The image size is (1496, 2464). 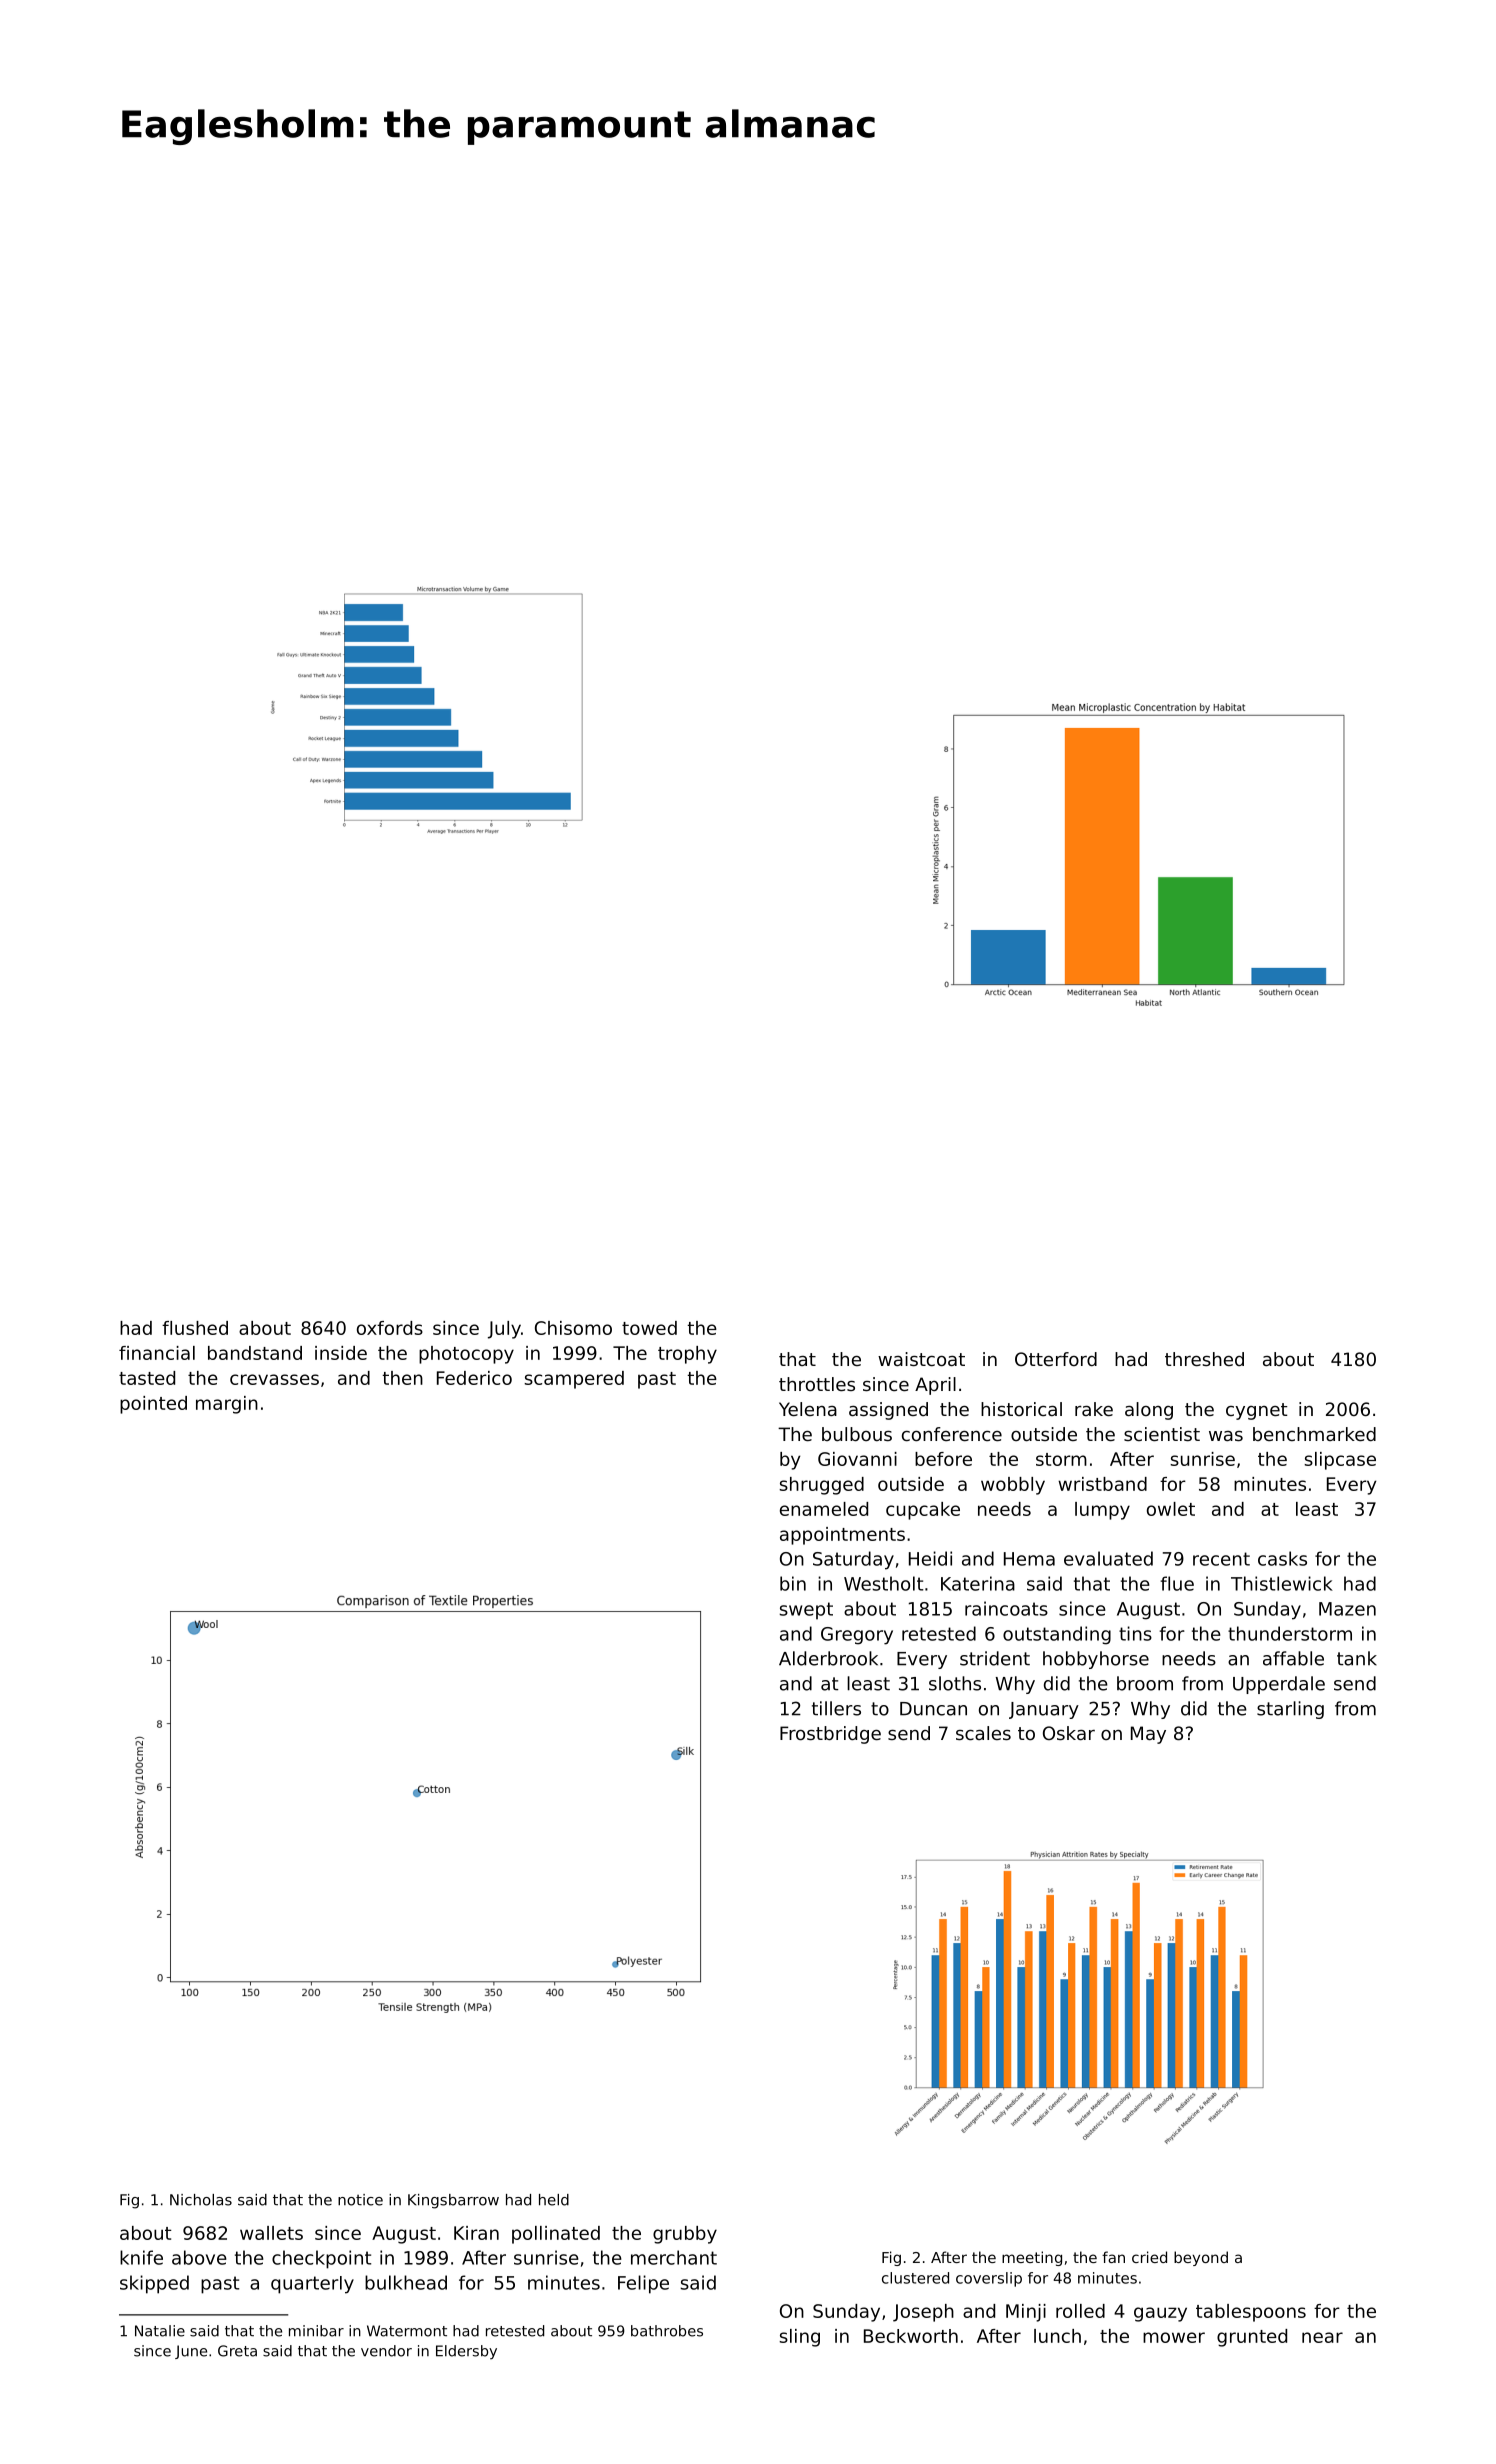 What do you see at coordinates (474, 1378) in the screenshot?
I see `Federico` at bounding box center [474, 1378].
